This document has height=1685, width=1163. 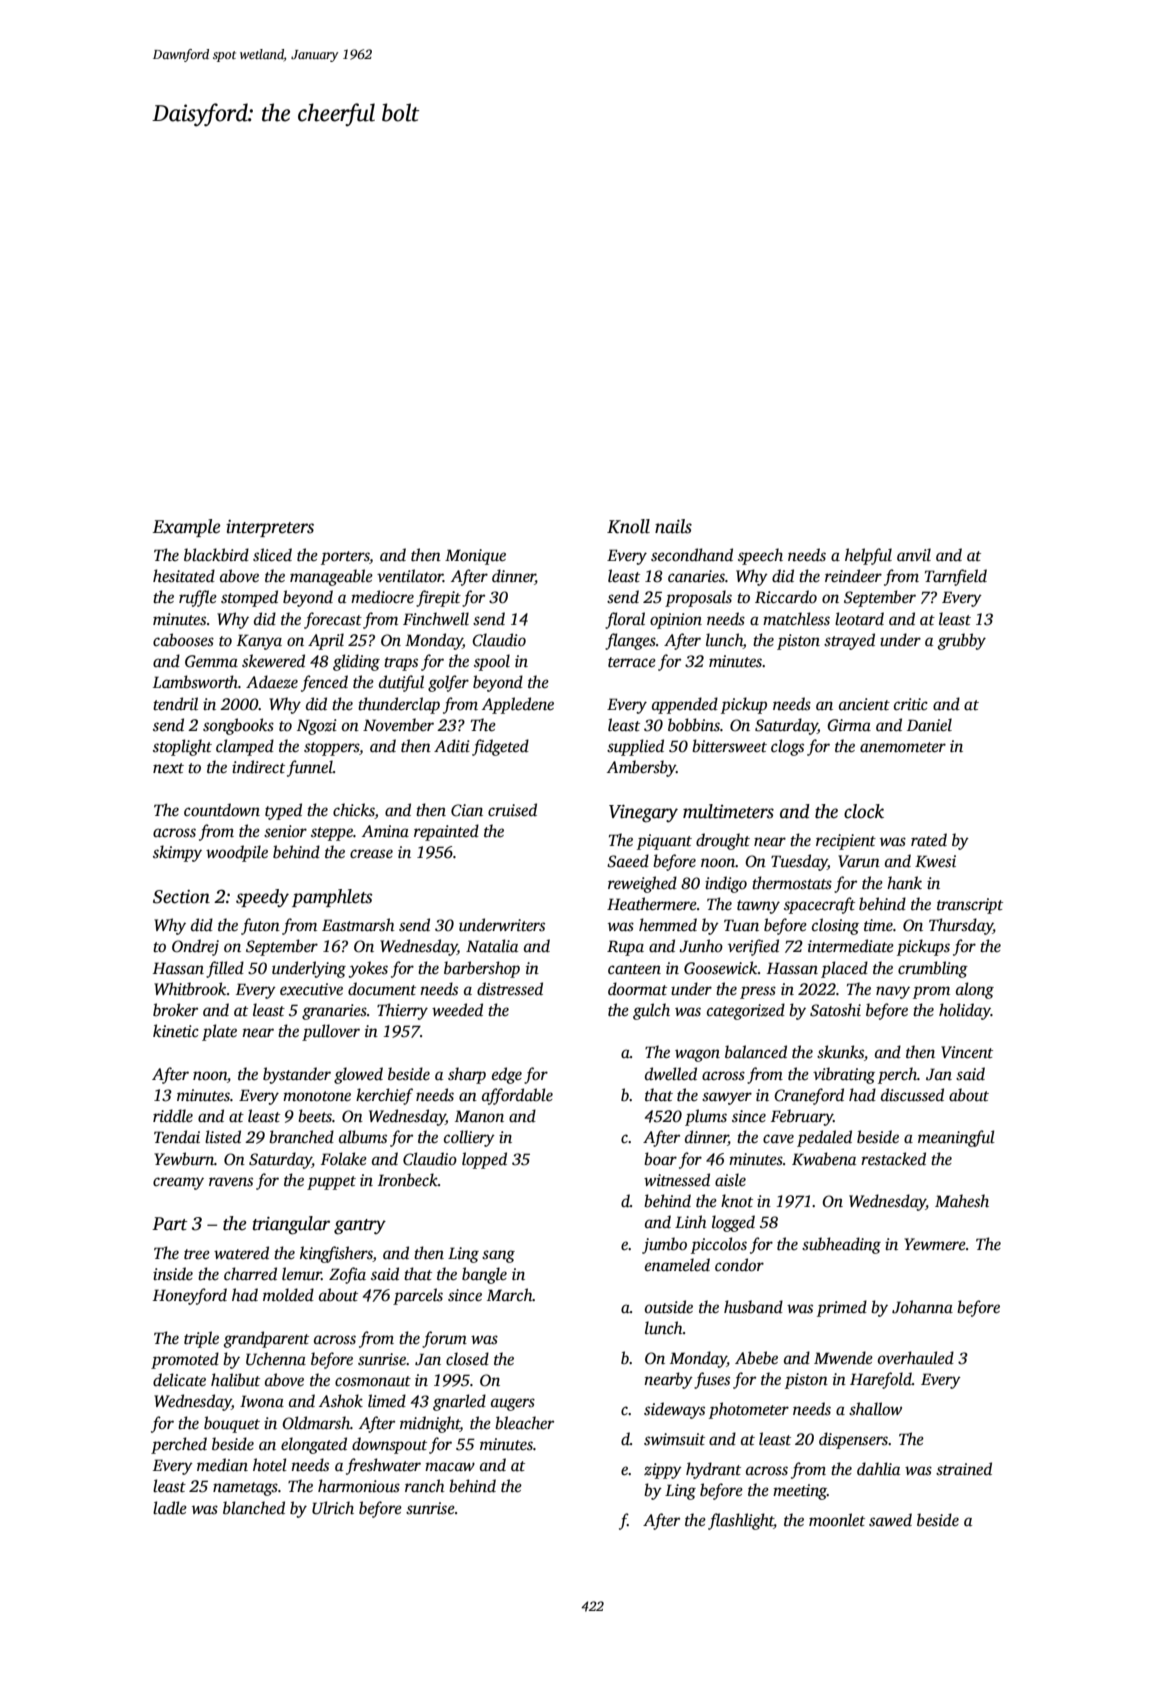 I want to click on flashlight, so click(x=741, y=1521).
